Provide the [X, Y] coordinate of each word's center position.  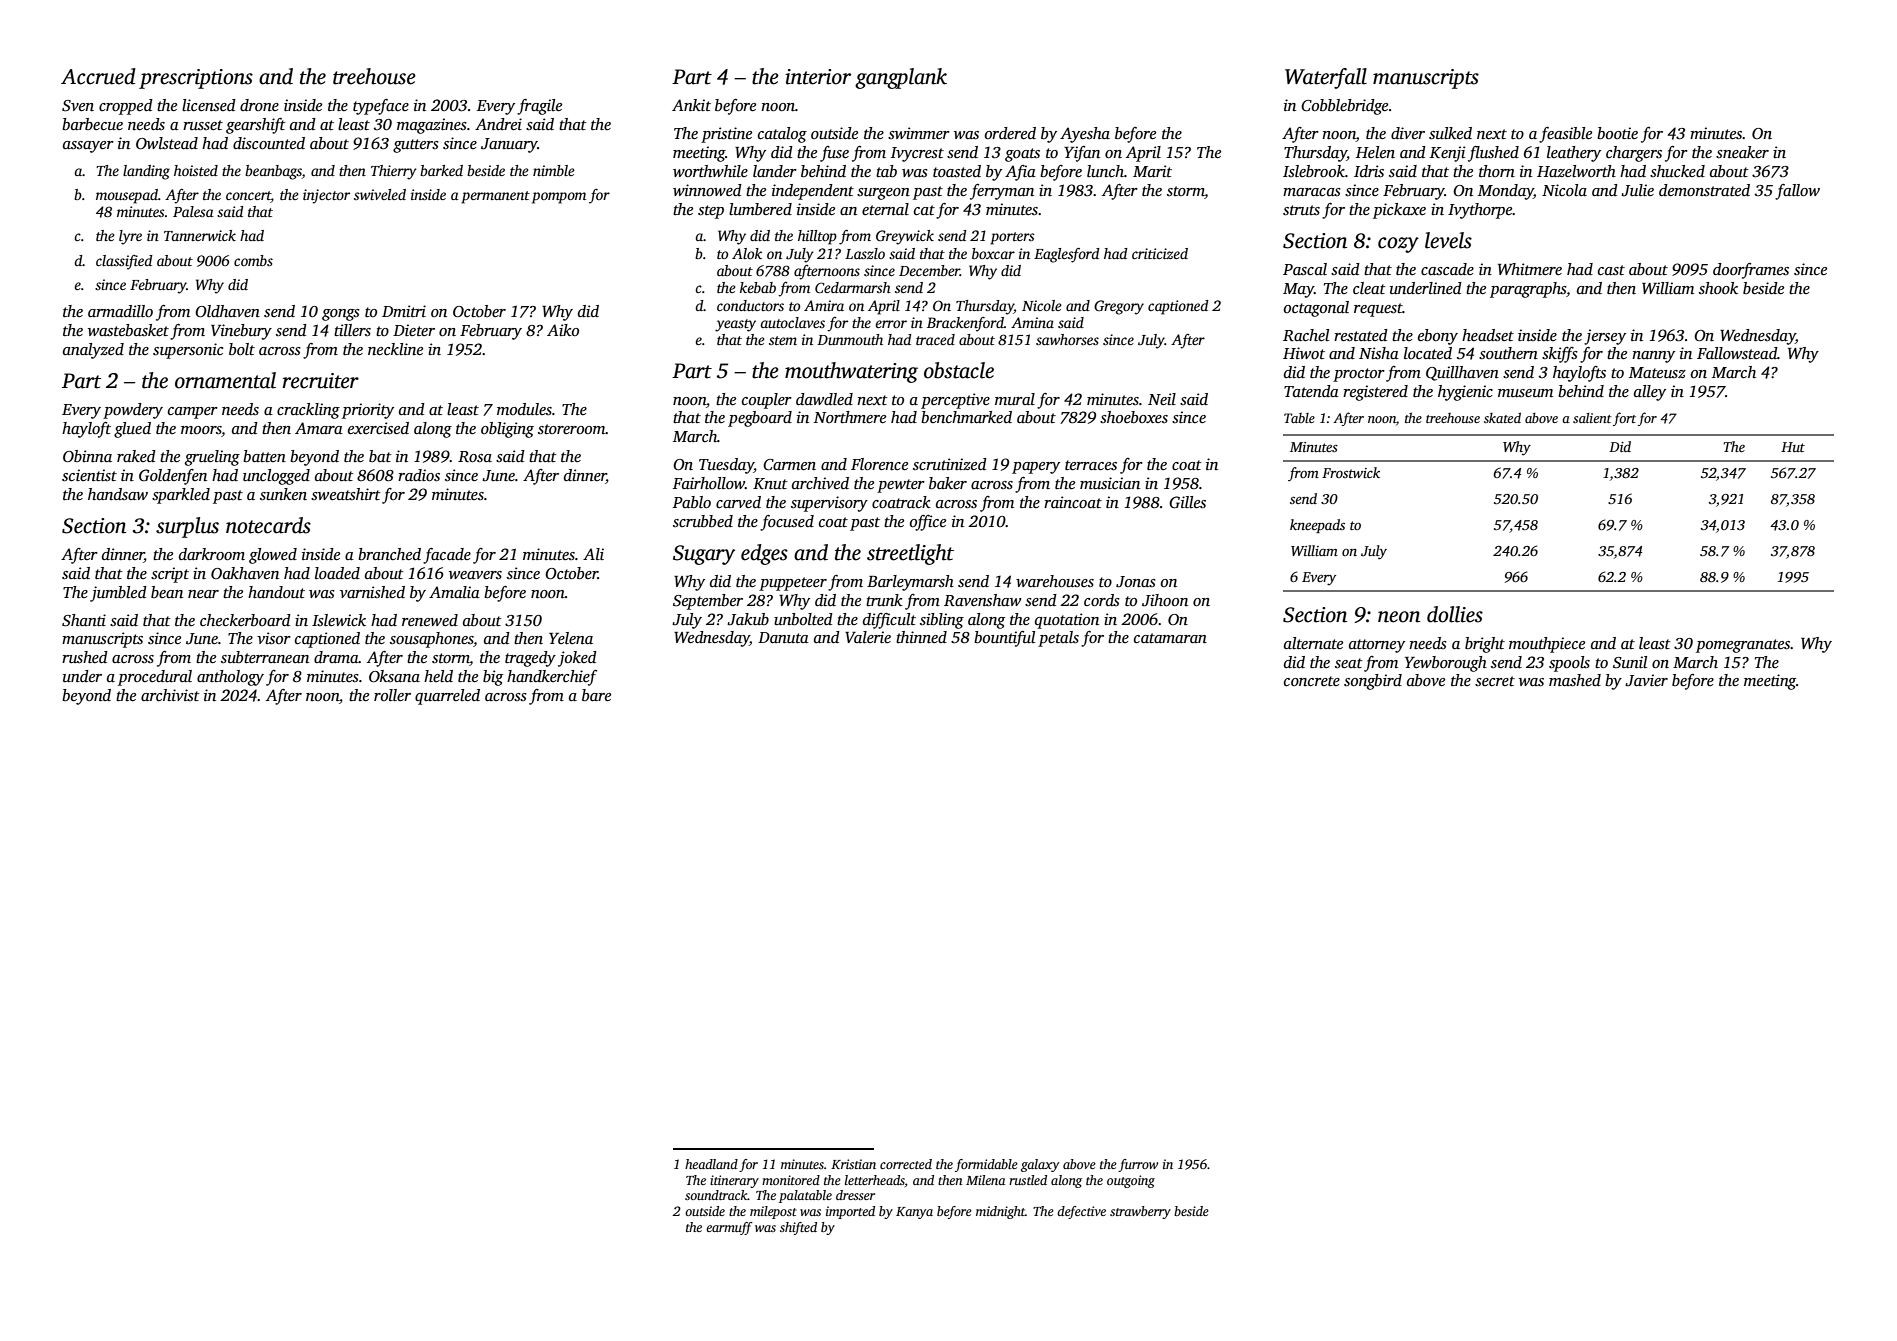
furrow [1138, 1165]
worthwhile [710, 171]
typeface [381, 107]
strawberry [1140, 1212]
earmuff [729, 1228]
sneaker [1742, 152]
